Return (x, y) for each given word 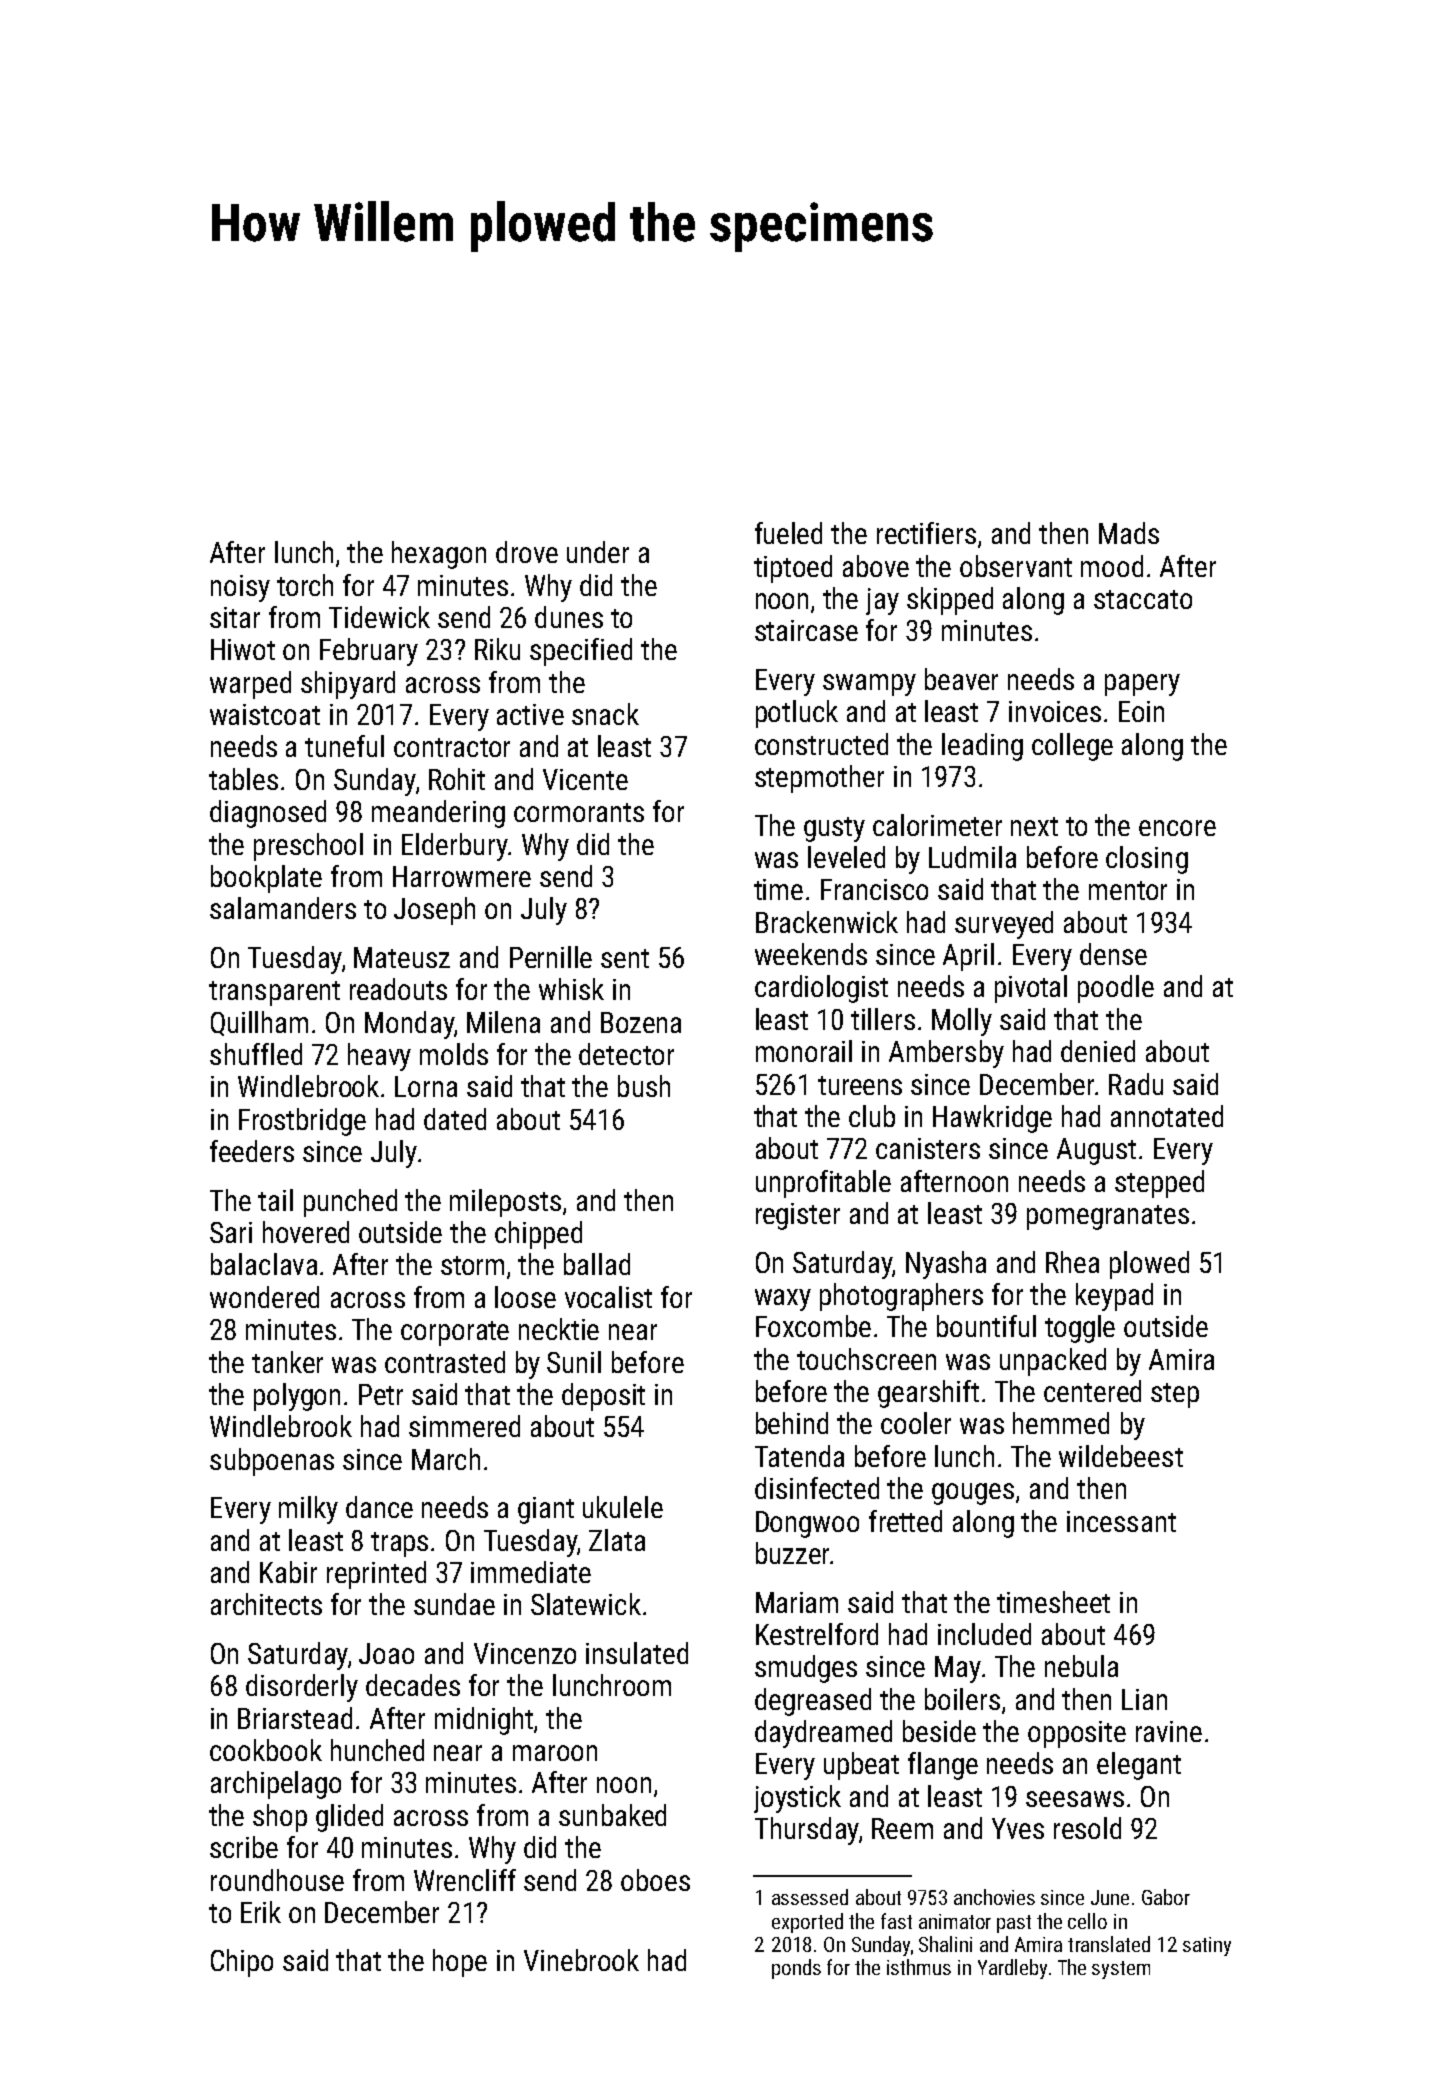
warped (250, 685)
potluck (797, 714)
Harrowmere (462, 876)
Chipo (242, 1963)
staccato (1143, 599)
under (598, 552)
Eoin (1141, 711)
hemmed (1061, 1423)
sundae (454, 1604)
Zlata (617, 1540)
